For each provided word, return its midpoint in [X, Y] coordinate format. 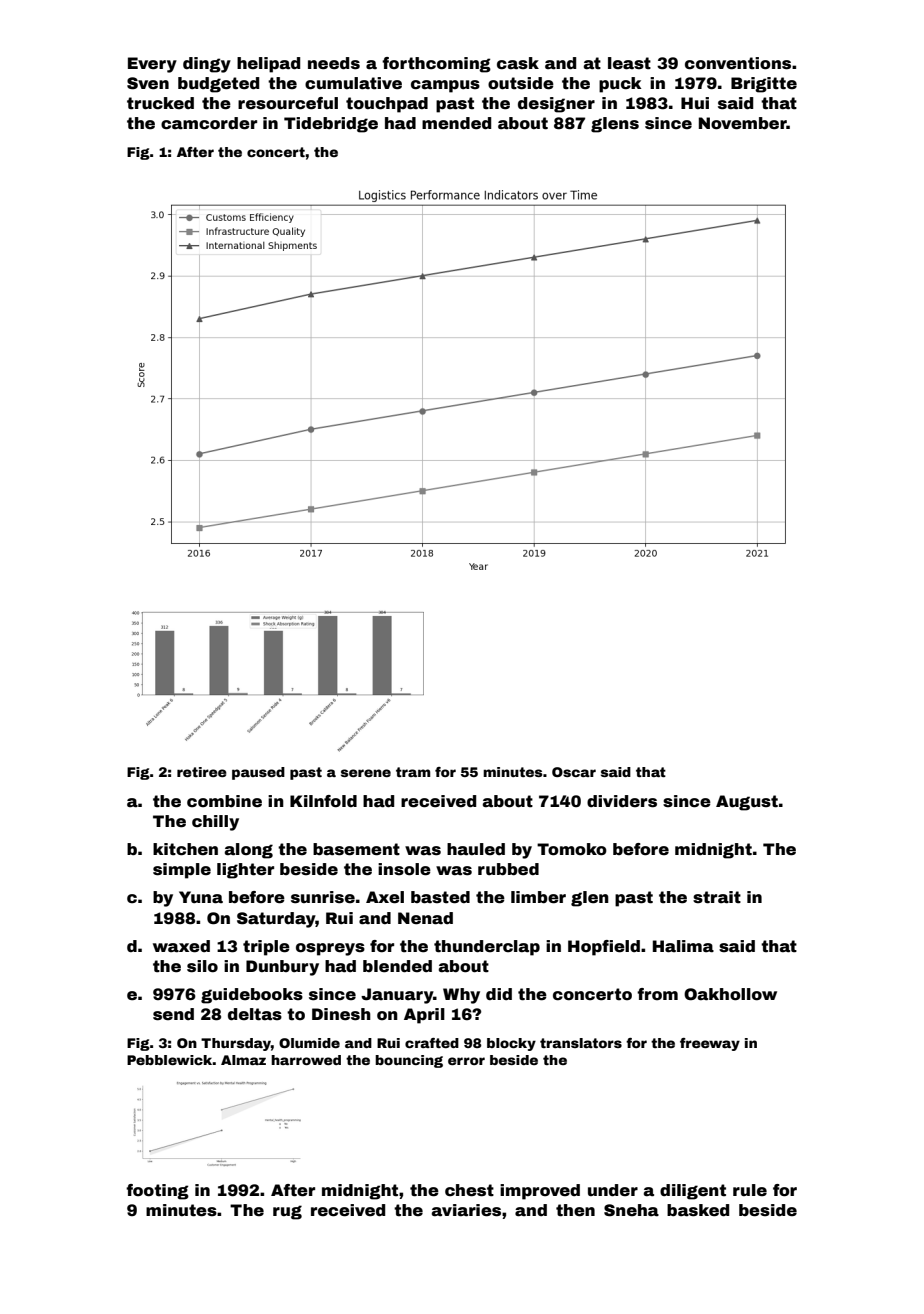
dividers [622, 801]
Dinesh [341, 1014]
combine [224, 801]
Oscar [574, 772]
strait [717, 897]
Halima [683, 946]
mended [456, 123]
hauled [476, 849]
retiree [202, 772]
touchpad [387, 105]
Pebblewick [170, 1060]
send [173, 1014]
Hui [695, 103]
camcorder [209, 123]
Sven [148, 83]
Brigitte [764, 85]
